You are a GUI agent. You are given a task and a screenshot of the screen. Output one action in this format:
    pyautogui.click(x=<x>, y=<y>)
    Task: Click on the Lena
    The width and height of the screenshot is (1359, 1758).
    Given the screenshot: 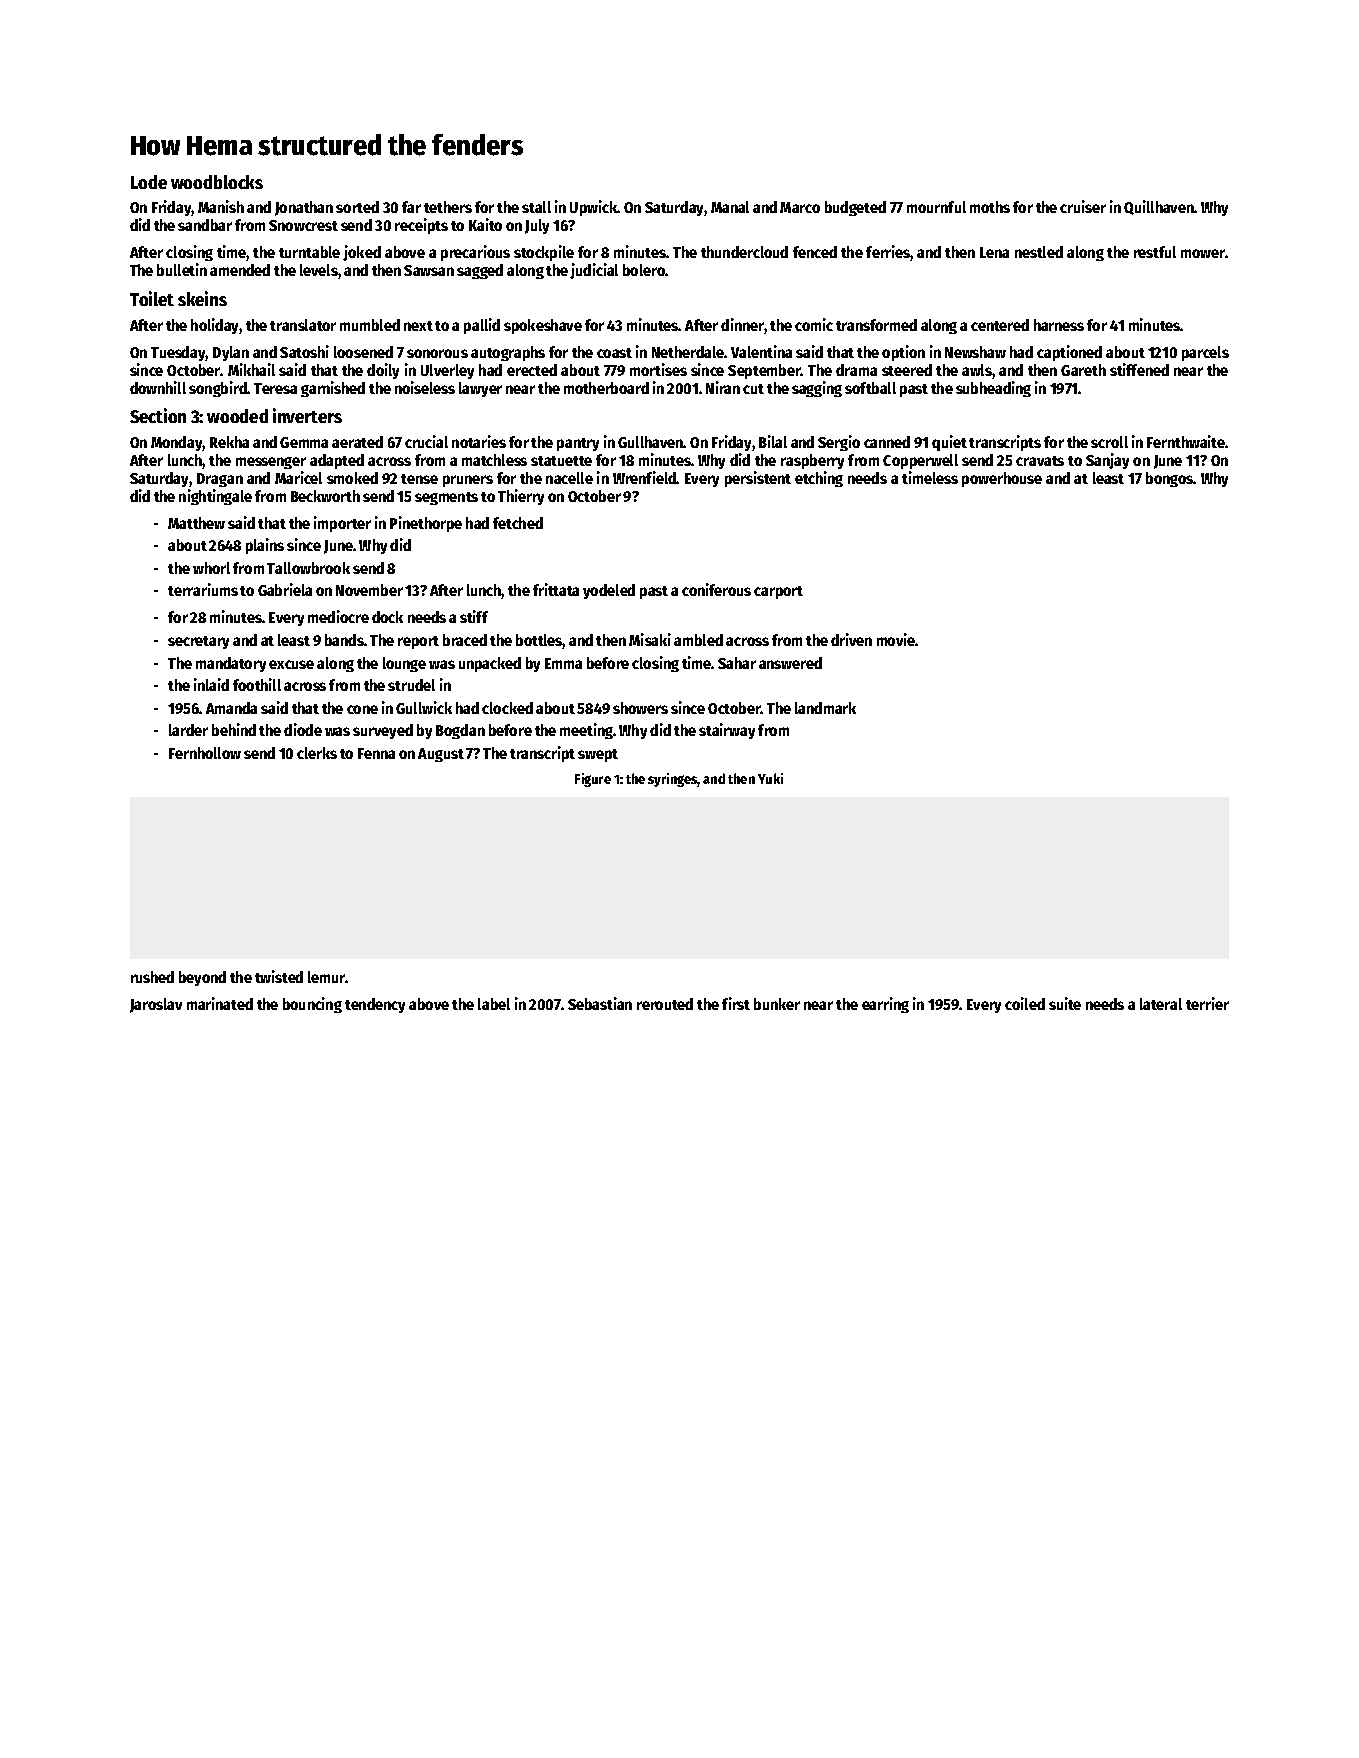 What is the action you would take?
    pyautogui.click(x=994, y=252)
